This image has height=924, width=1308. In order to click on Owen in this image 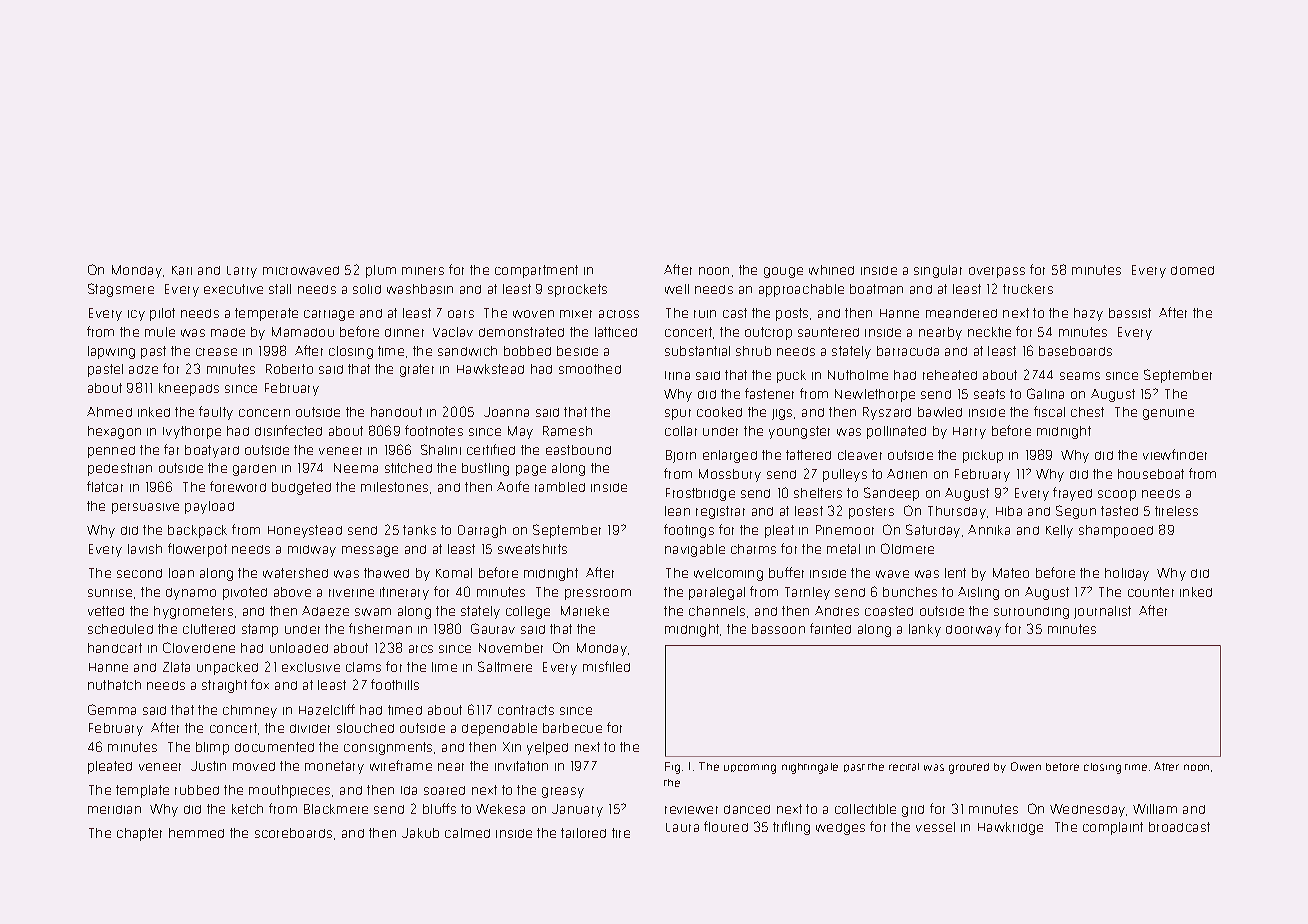, I will do `click(1026, 766)`.
